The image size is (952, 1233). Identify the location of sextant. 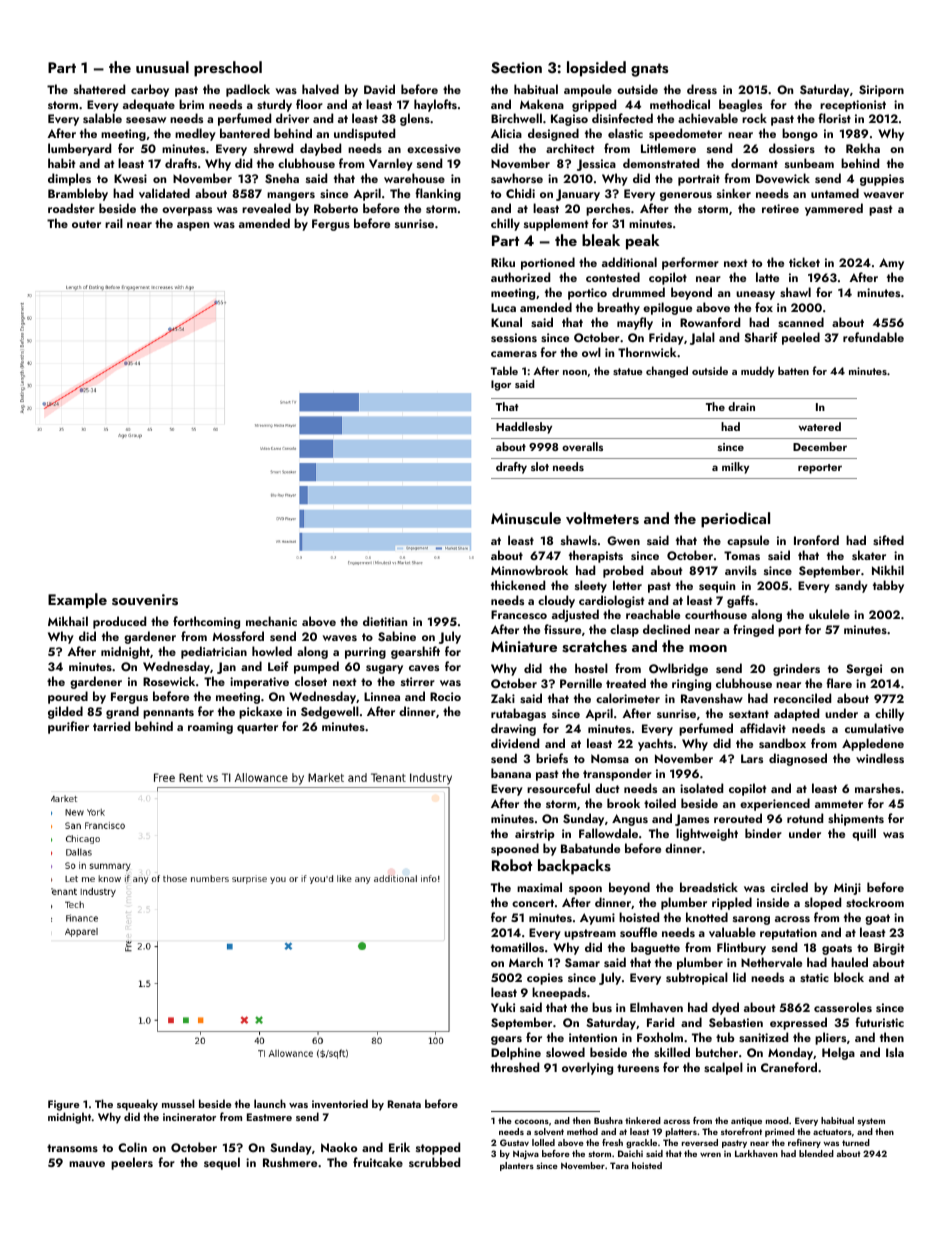
(749, 714).
